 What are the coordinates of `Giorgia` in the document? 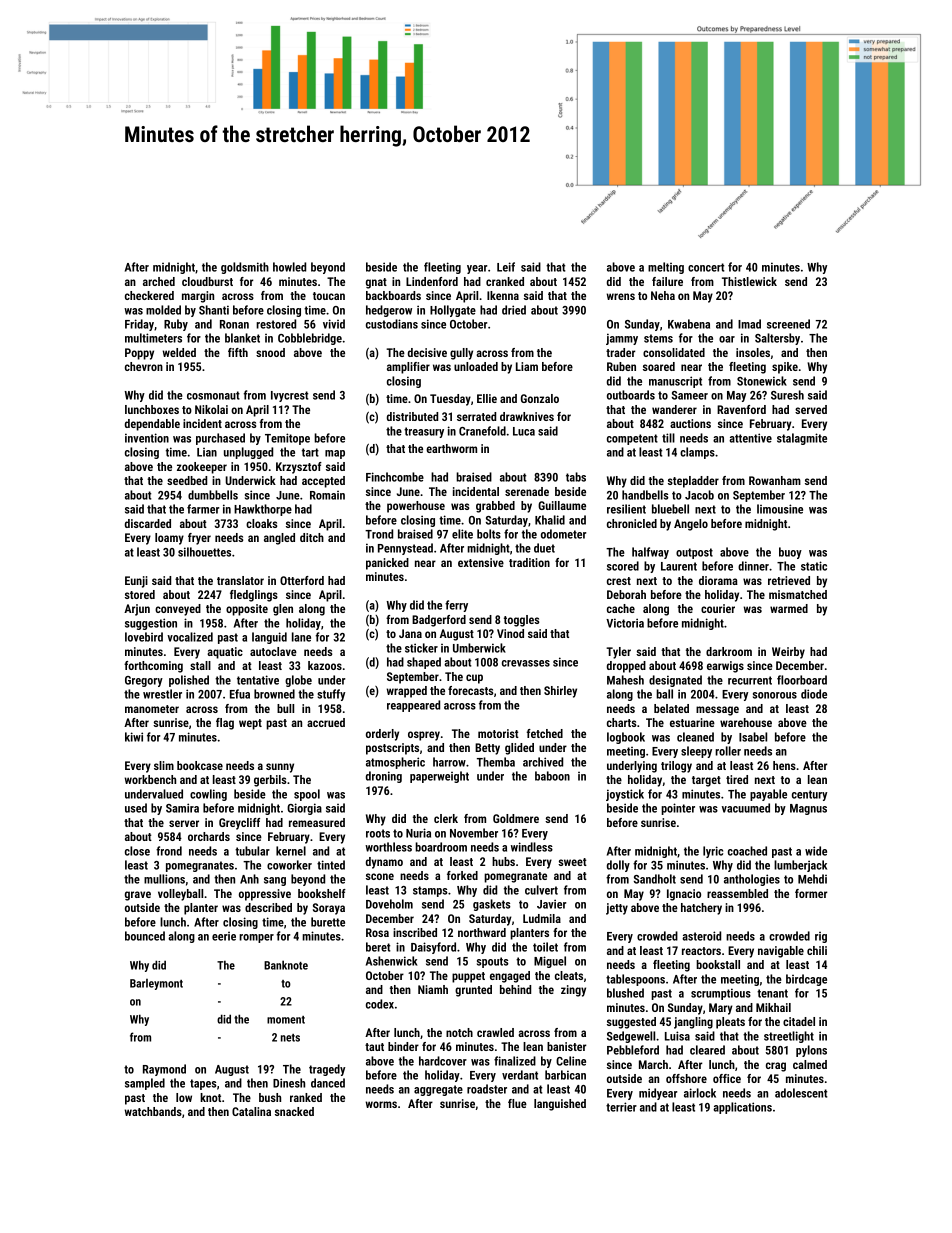 It's located at (304, 809).
